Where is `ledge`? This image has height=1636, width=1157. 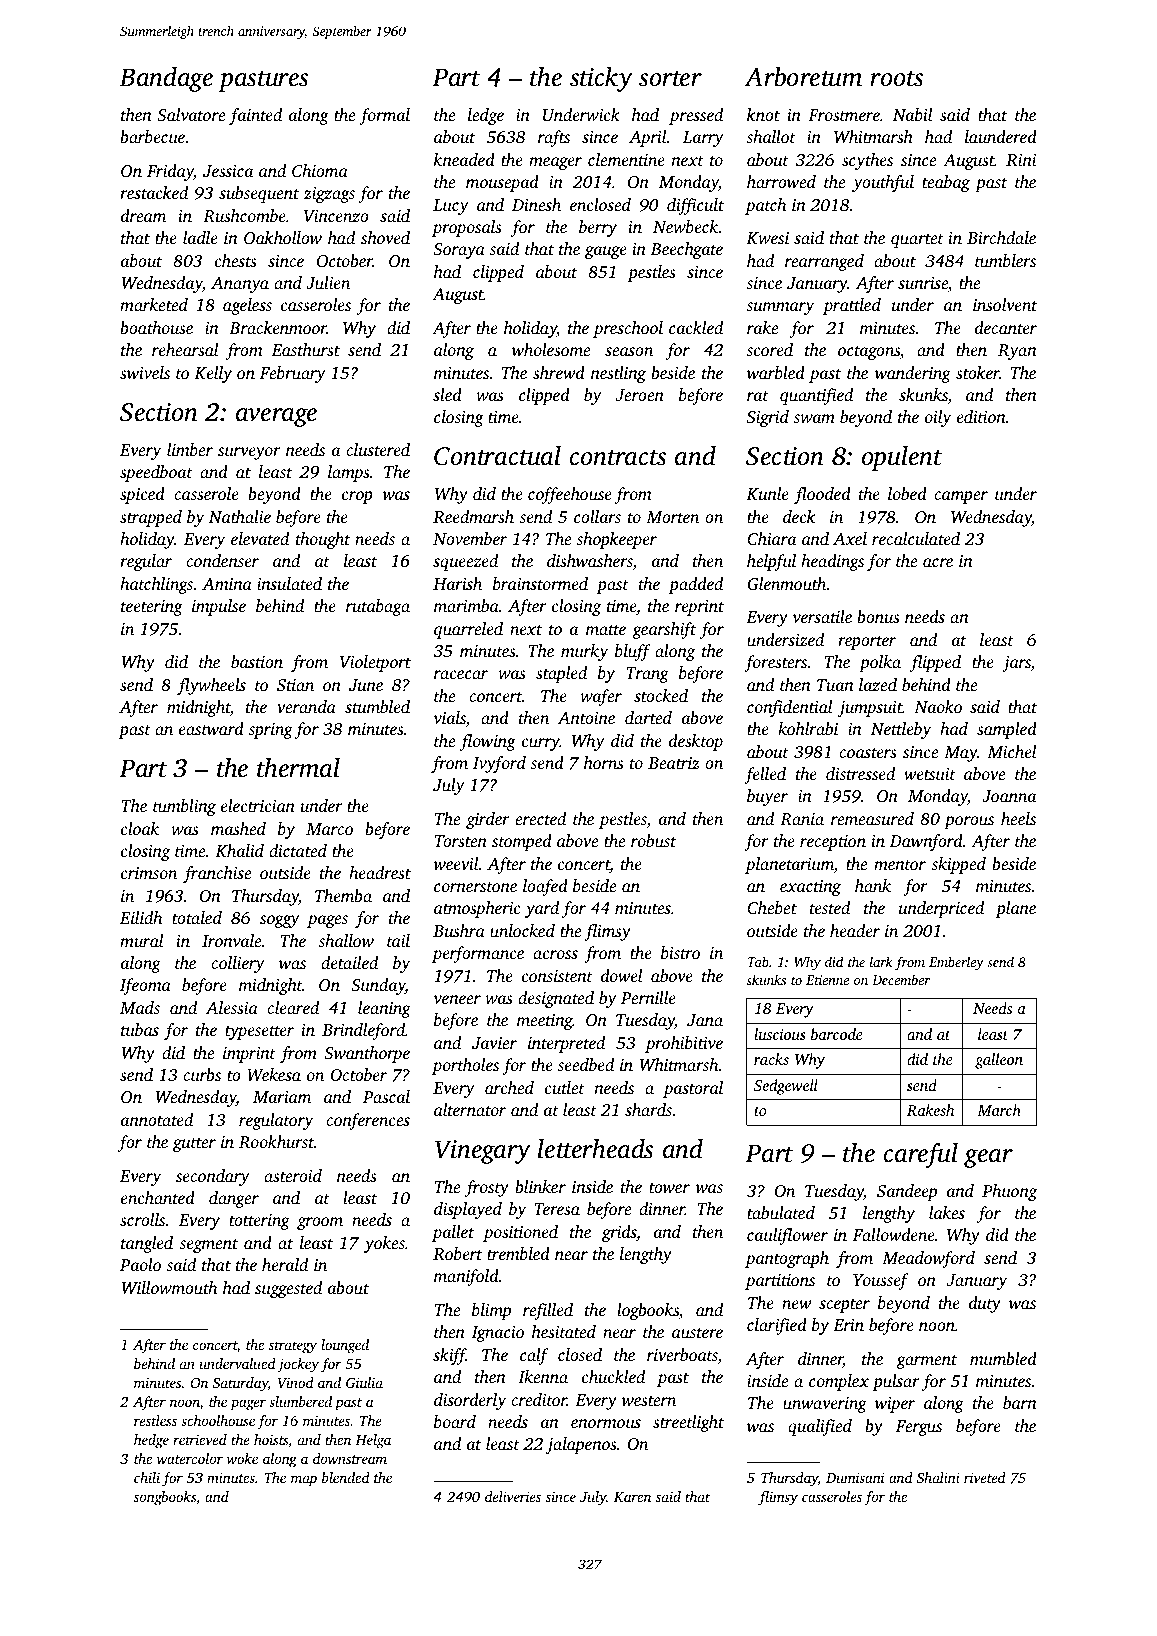
ledge is located at coordinates (486, 116).
